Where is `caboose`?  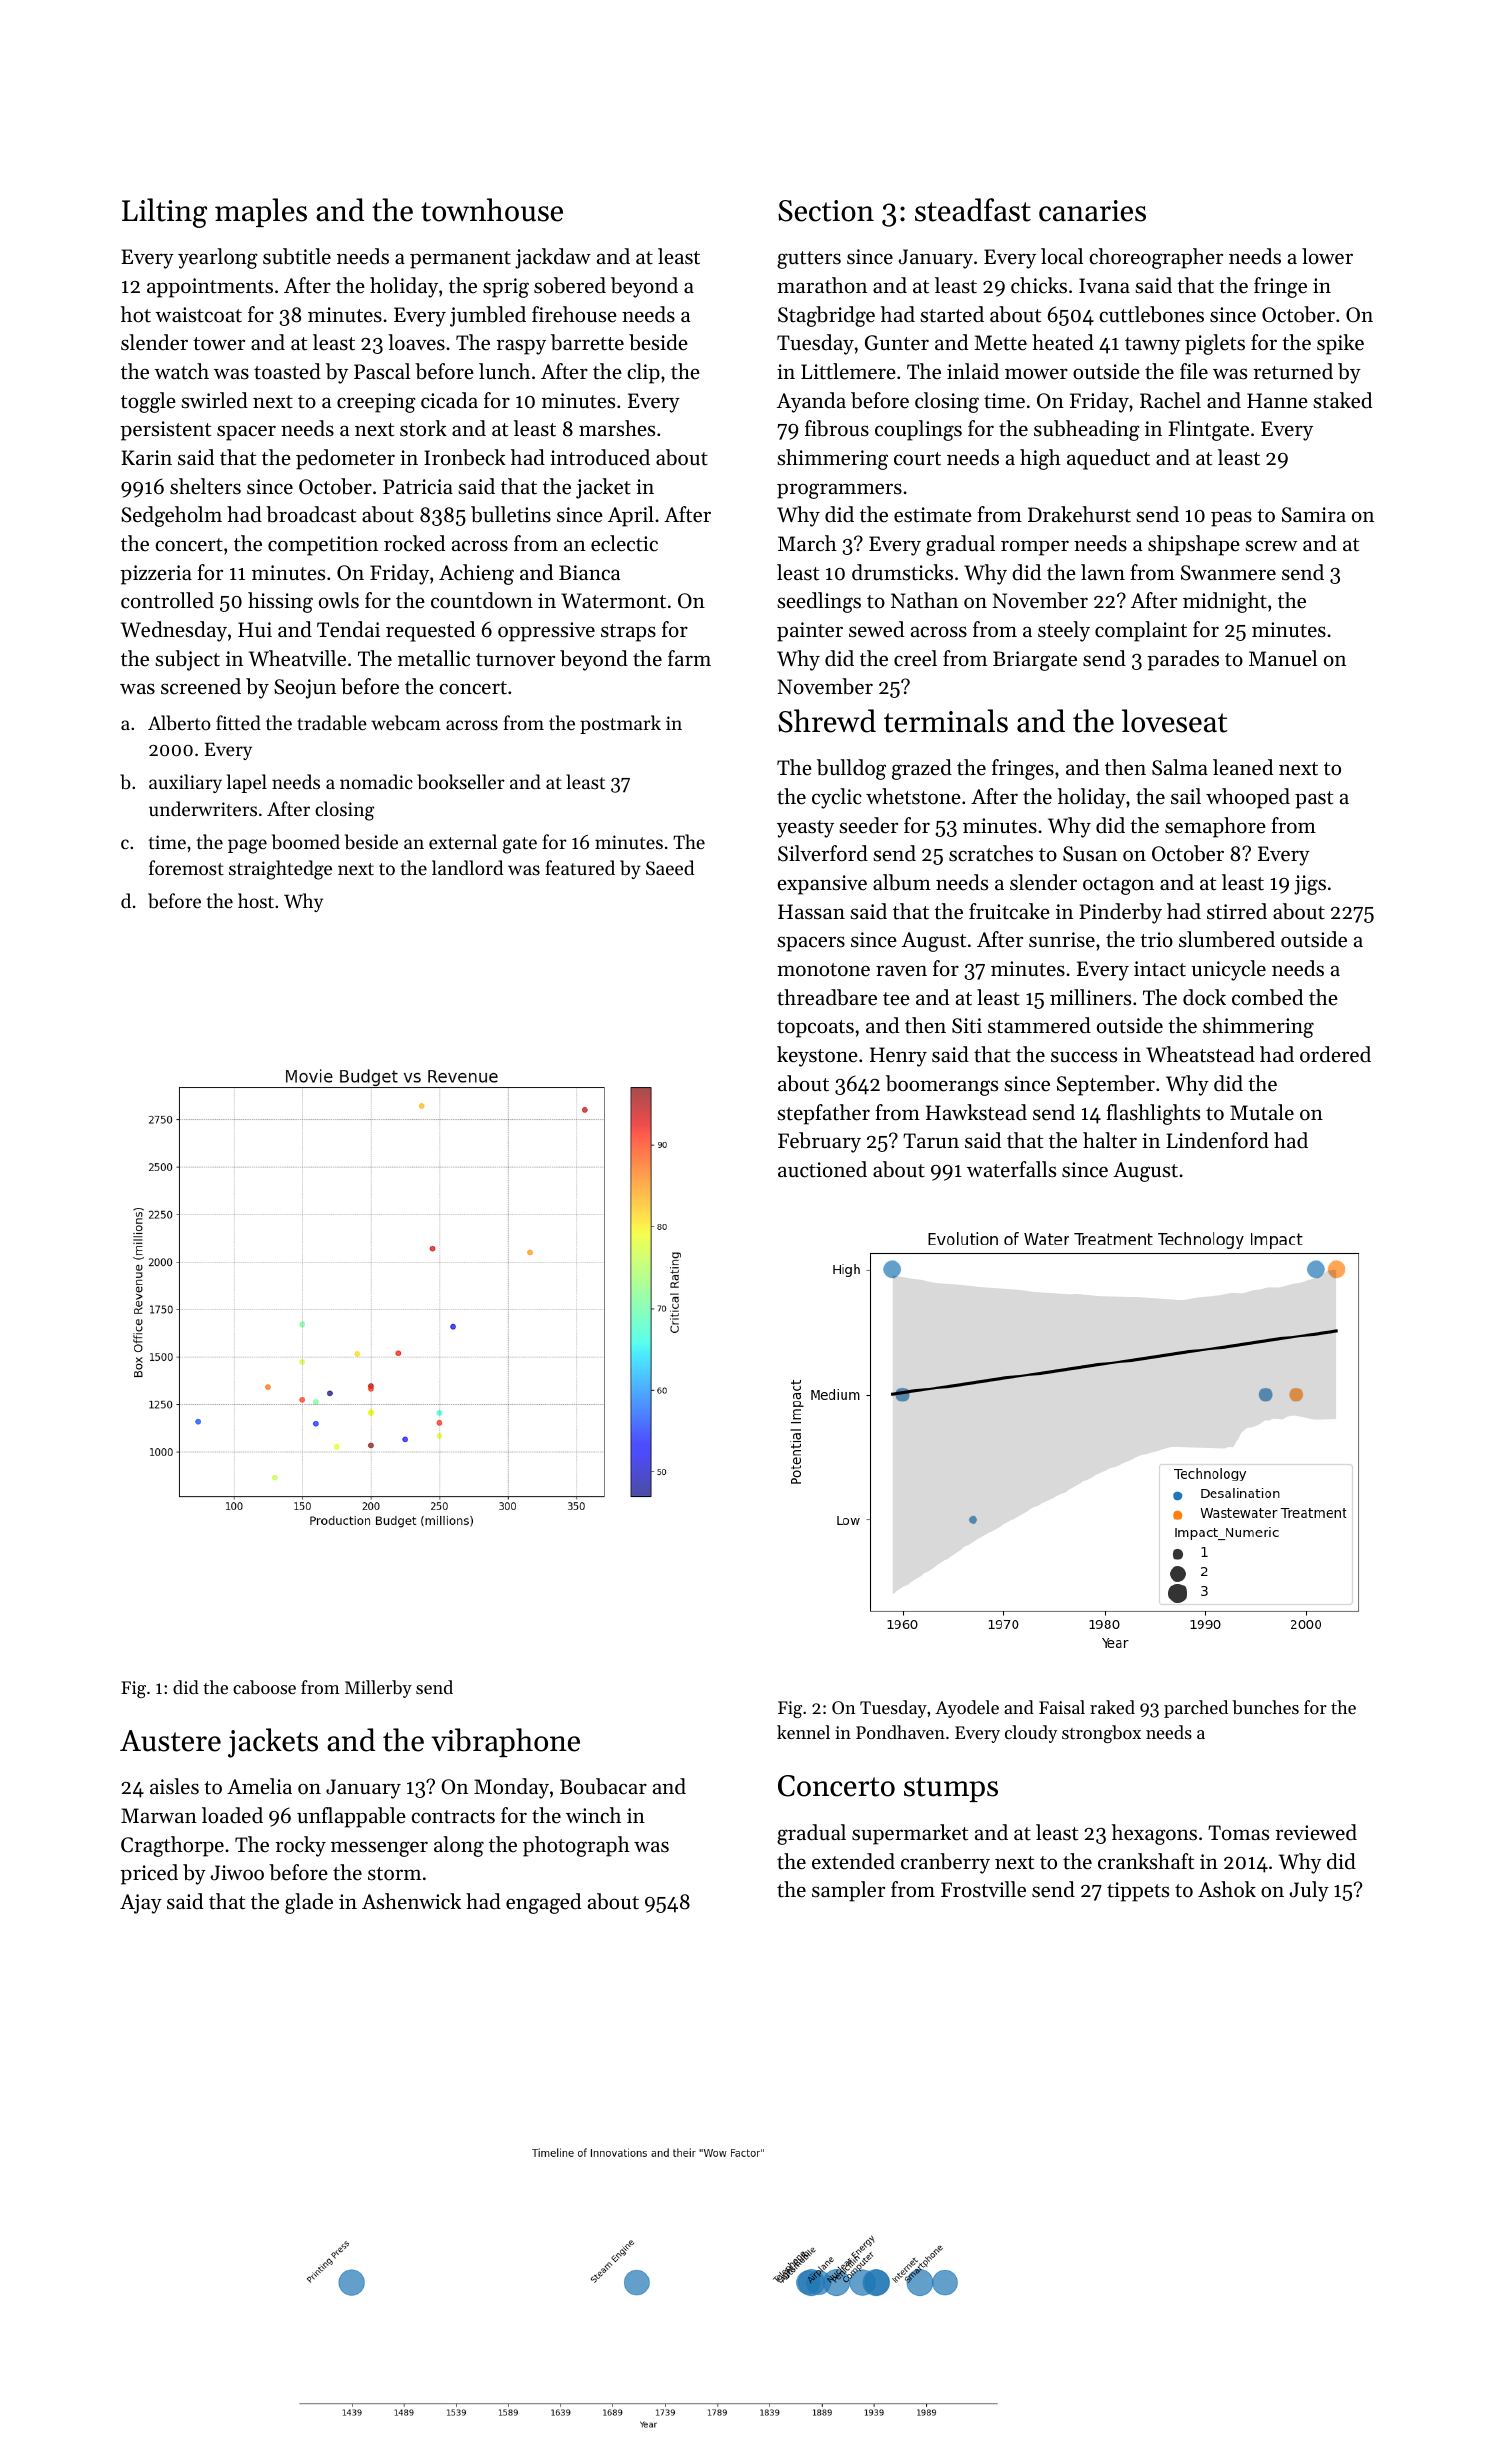
caboose is located at coordinates (264, 1687).
